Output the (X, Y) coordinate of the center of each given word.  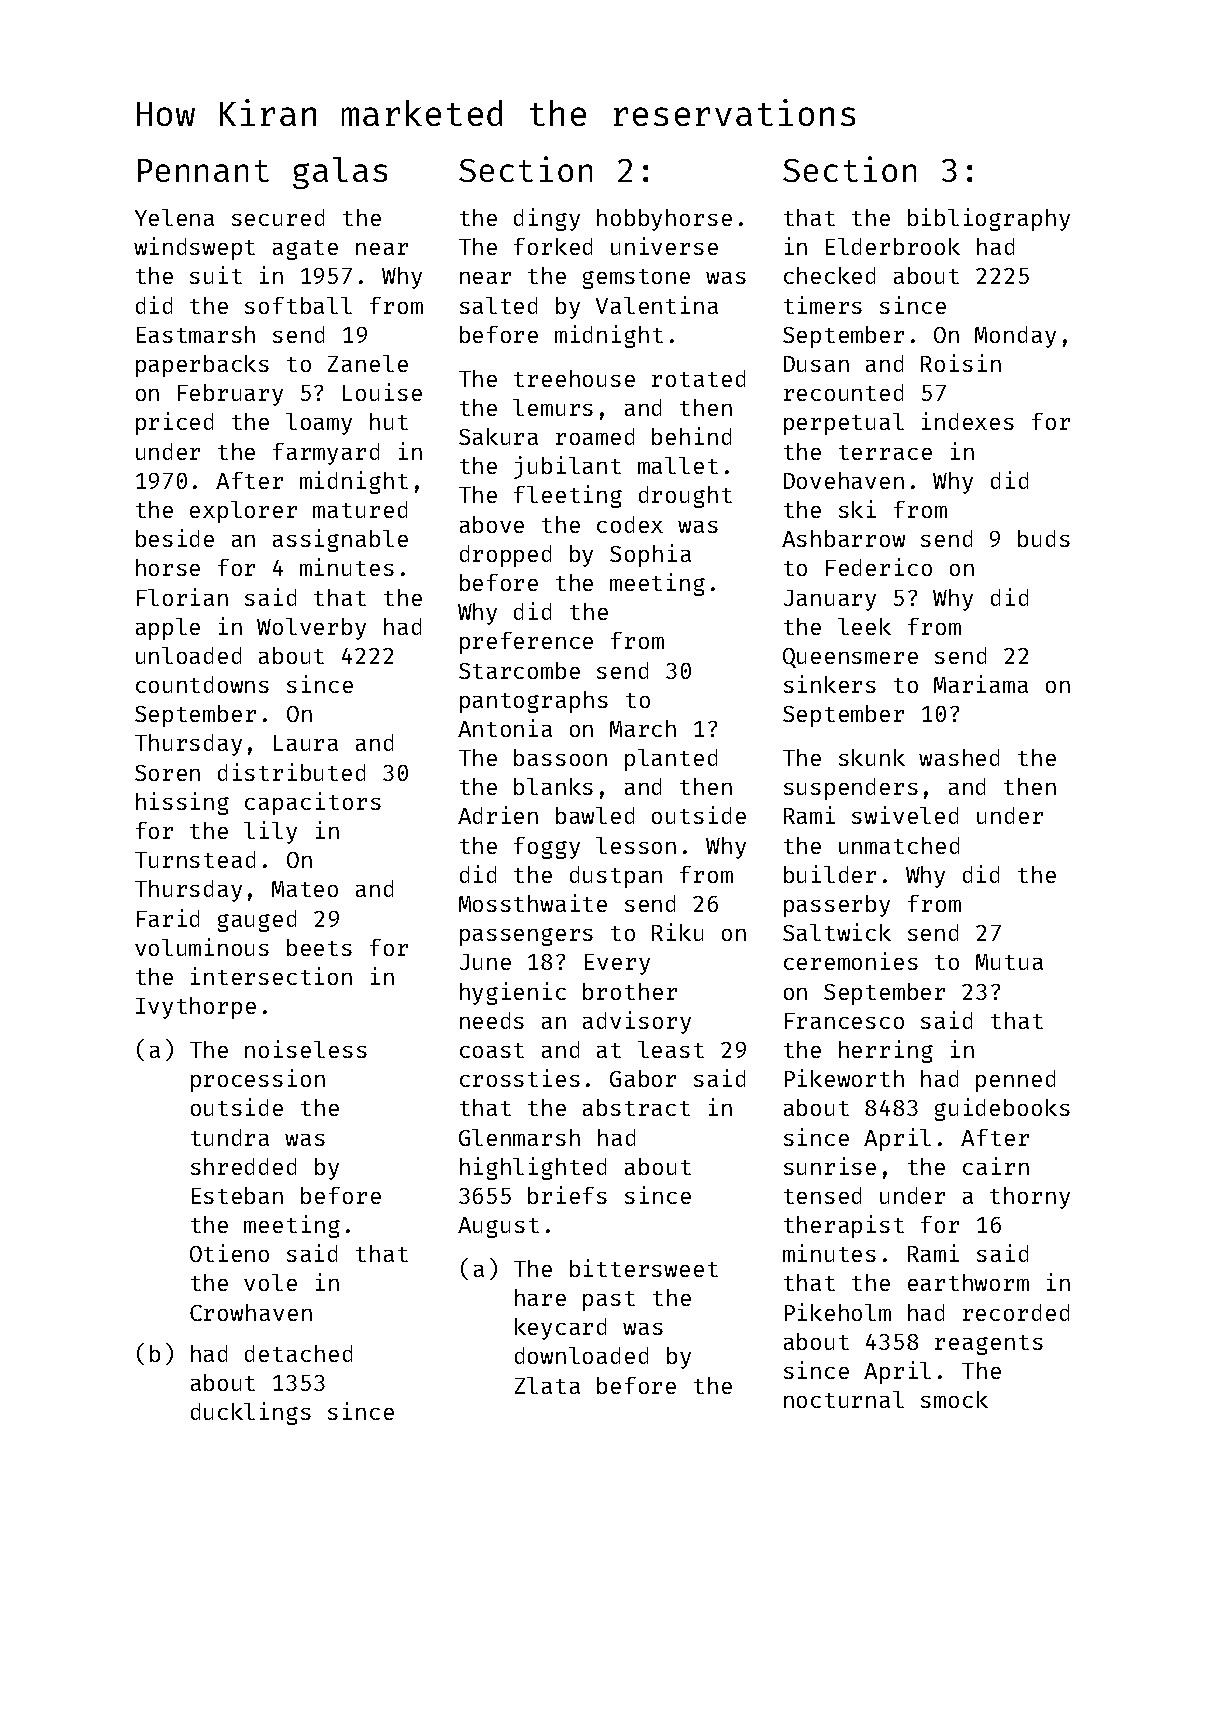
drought (685, 497)
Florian (182, 597)
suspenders (851, 789)
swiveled (905, 815)
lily (270, 832)
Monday (1015, 337)
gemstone (636, 279)
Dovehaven (844, 480)
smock (954, 1399)
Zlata (547, 1385)
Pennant (203, 170)
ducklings (251, 1413)
